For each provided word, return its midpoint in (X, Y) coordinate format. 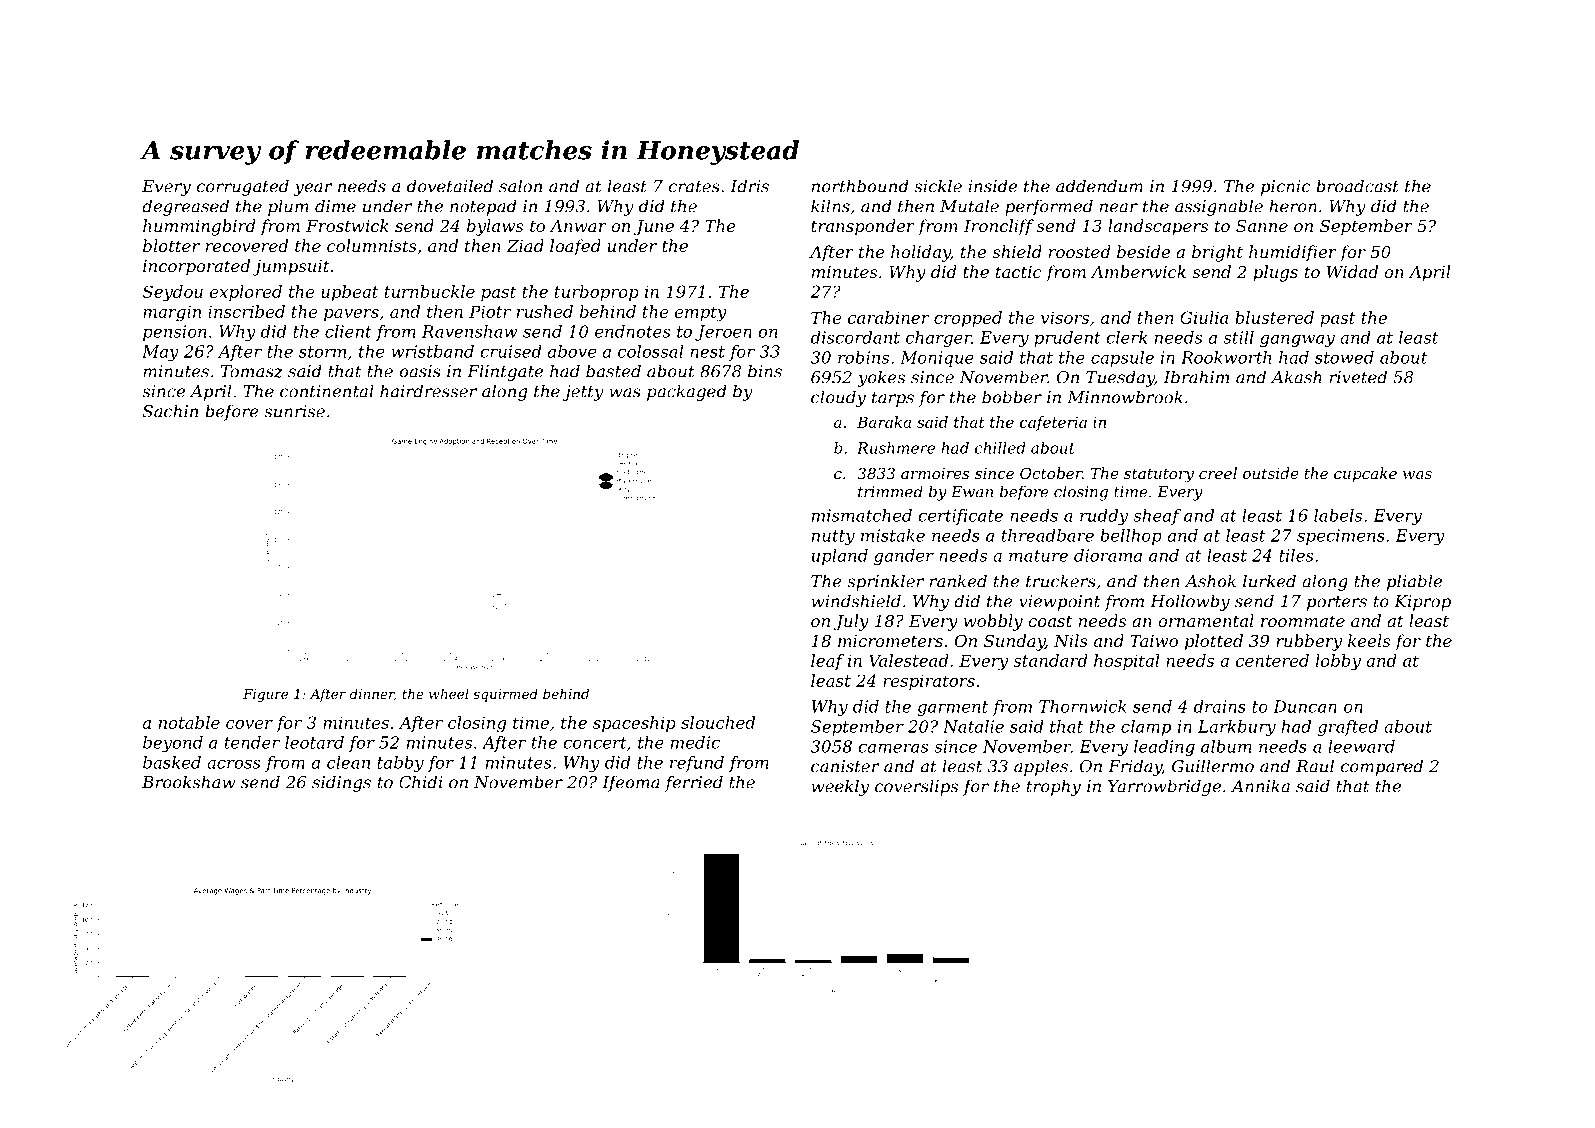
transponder (863, 227)
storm (322, 352)
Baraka (884, 422)
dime (335, 206)
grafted (1348, 728)
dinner (372, 694)
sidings (341, 783)
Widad (1352, 271)
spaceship (634, 724)
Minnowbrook (1125, 397)
